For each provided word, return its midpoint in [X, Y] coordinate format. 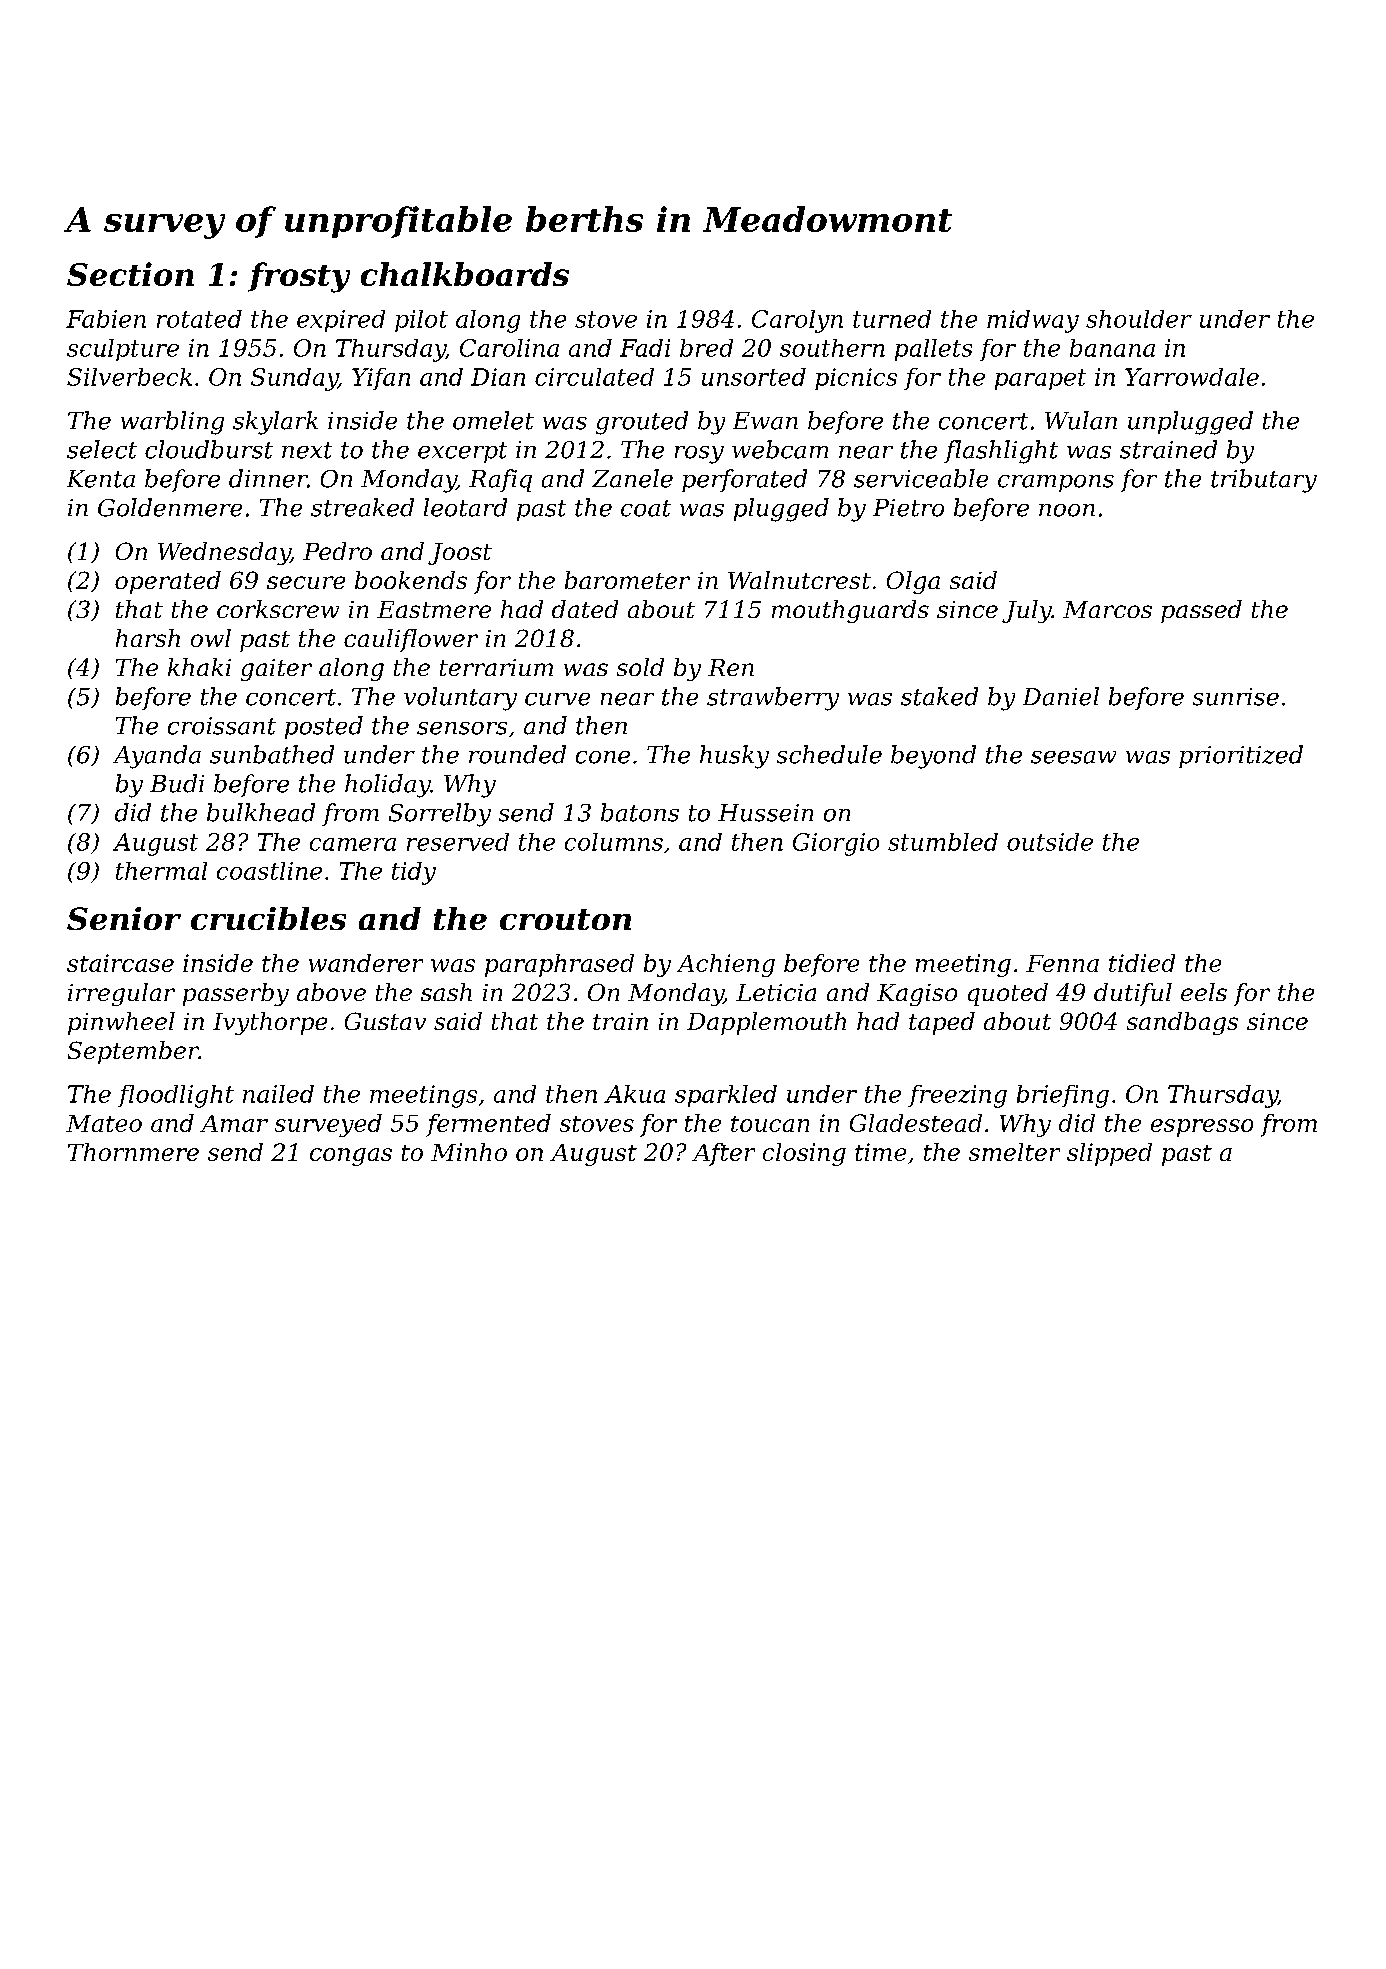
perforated [744, 480]
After [723, 1154]
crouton [565, 919]
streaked [362, 507]
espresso [1202, 1128]
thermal [161, 871]
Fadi [645, 348]
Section [130, 274]
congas [351, 1157]
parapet [1040, 379]
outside [1050, 842]
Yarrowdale [1192, 377]
